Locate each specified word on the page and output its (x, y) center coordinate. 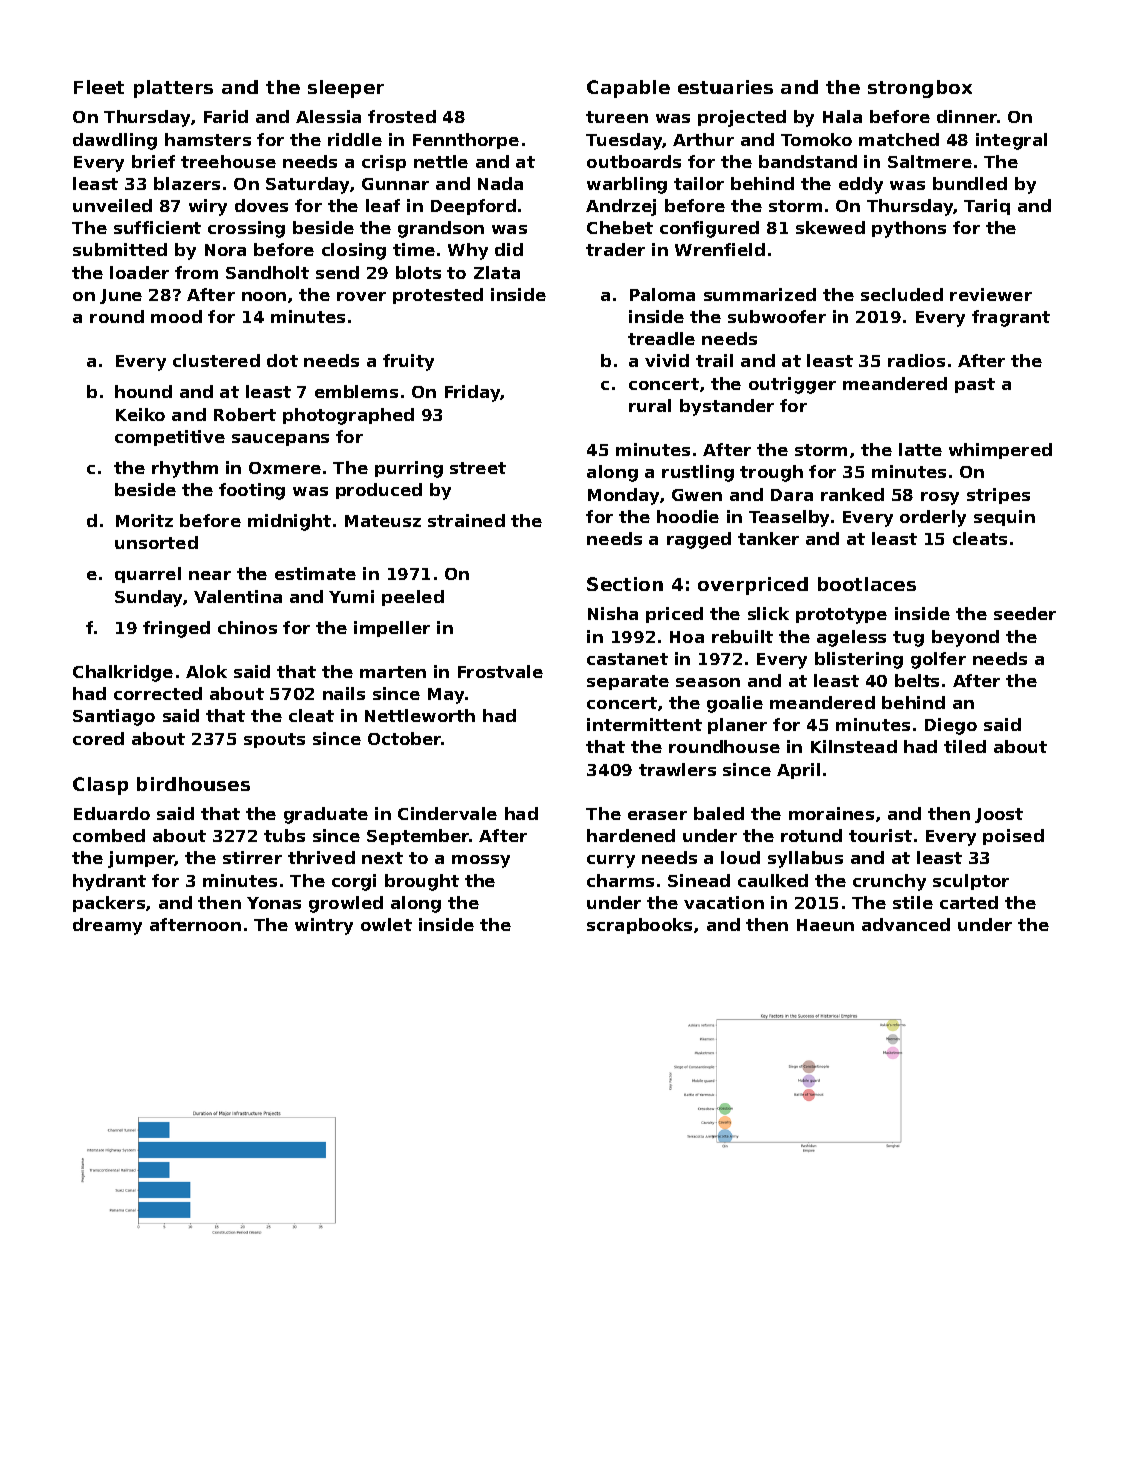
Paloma (662, 294)
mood (176, 316)
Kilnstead (854, 746)
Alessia (328, 116)
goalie (735, 704)
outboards (634, 161)
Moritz (144, 520)
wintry (324, 926)
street (478, 468)
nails (344, 693)
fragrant (1011, 318)
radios (916, 360)
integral (1011, 141)
